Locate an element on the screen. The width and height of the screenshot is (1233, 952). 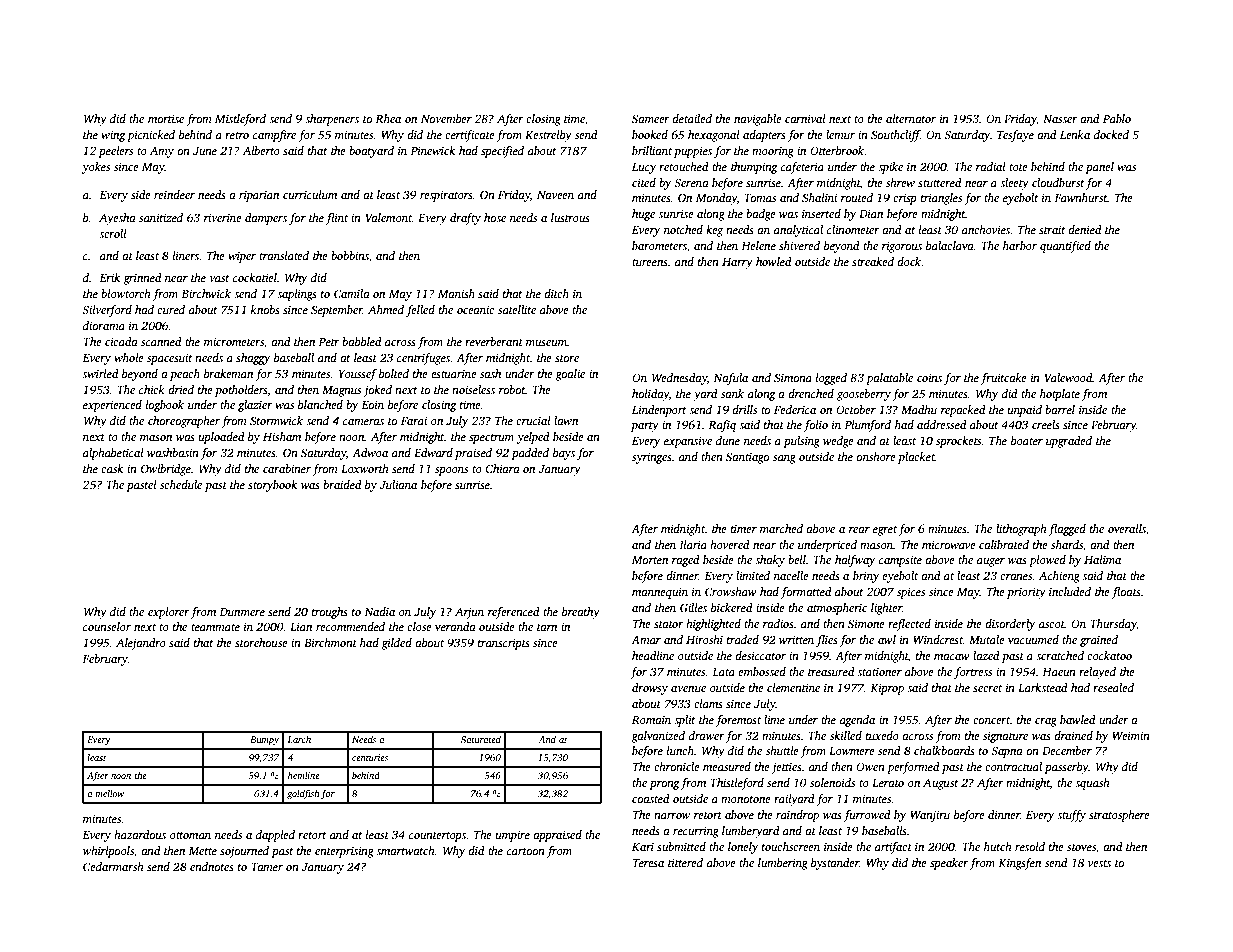
counselor is located at coordinates (107, 626).
